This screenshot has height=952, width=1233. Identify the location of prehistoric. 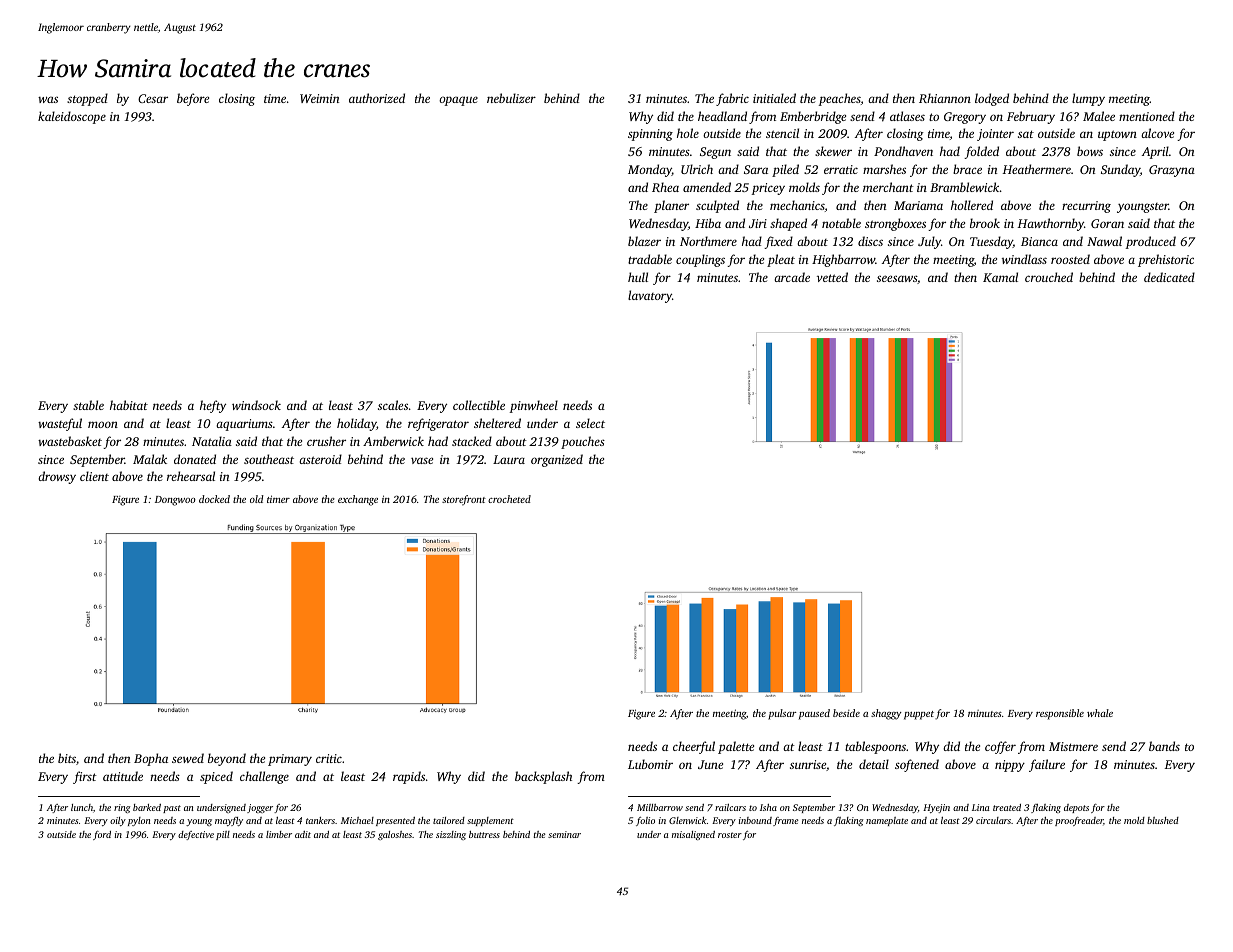
(1166, 260).
